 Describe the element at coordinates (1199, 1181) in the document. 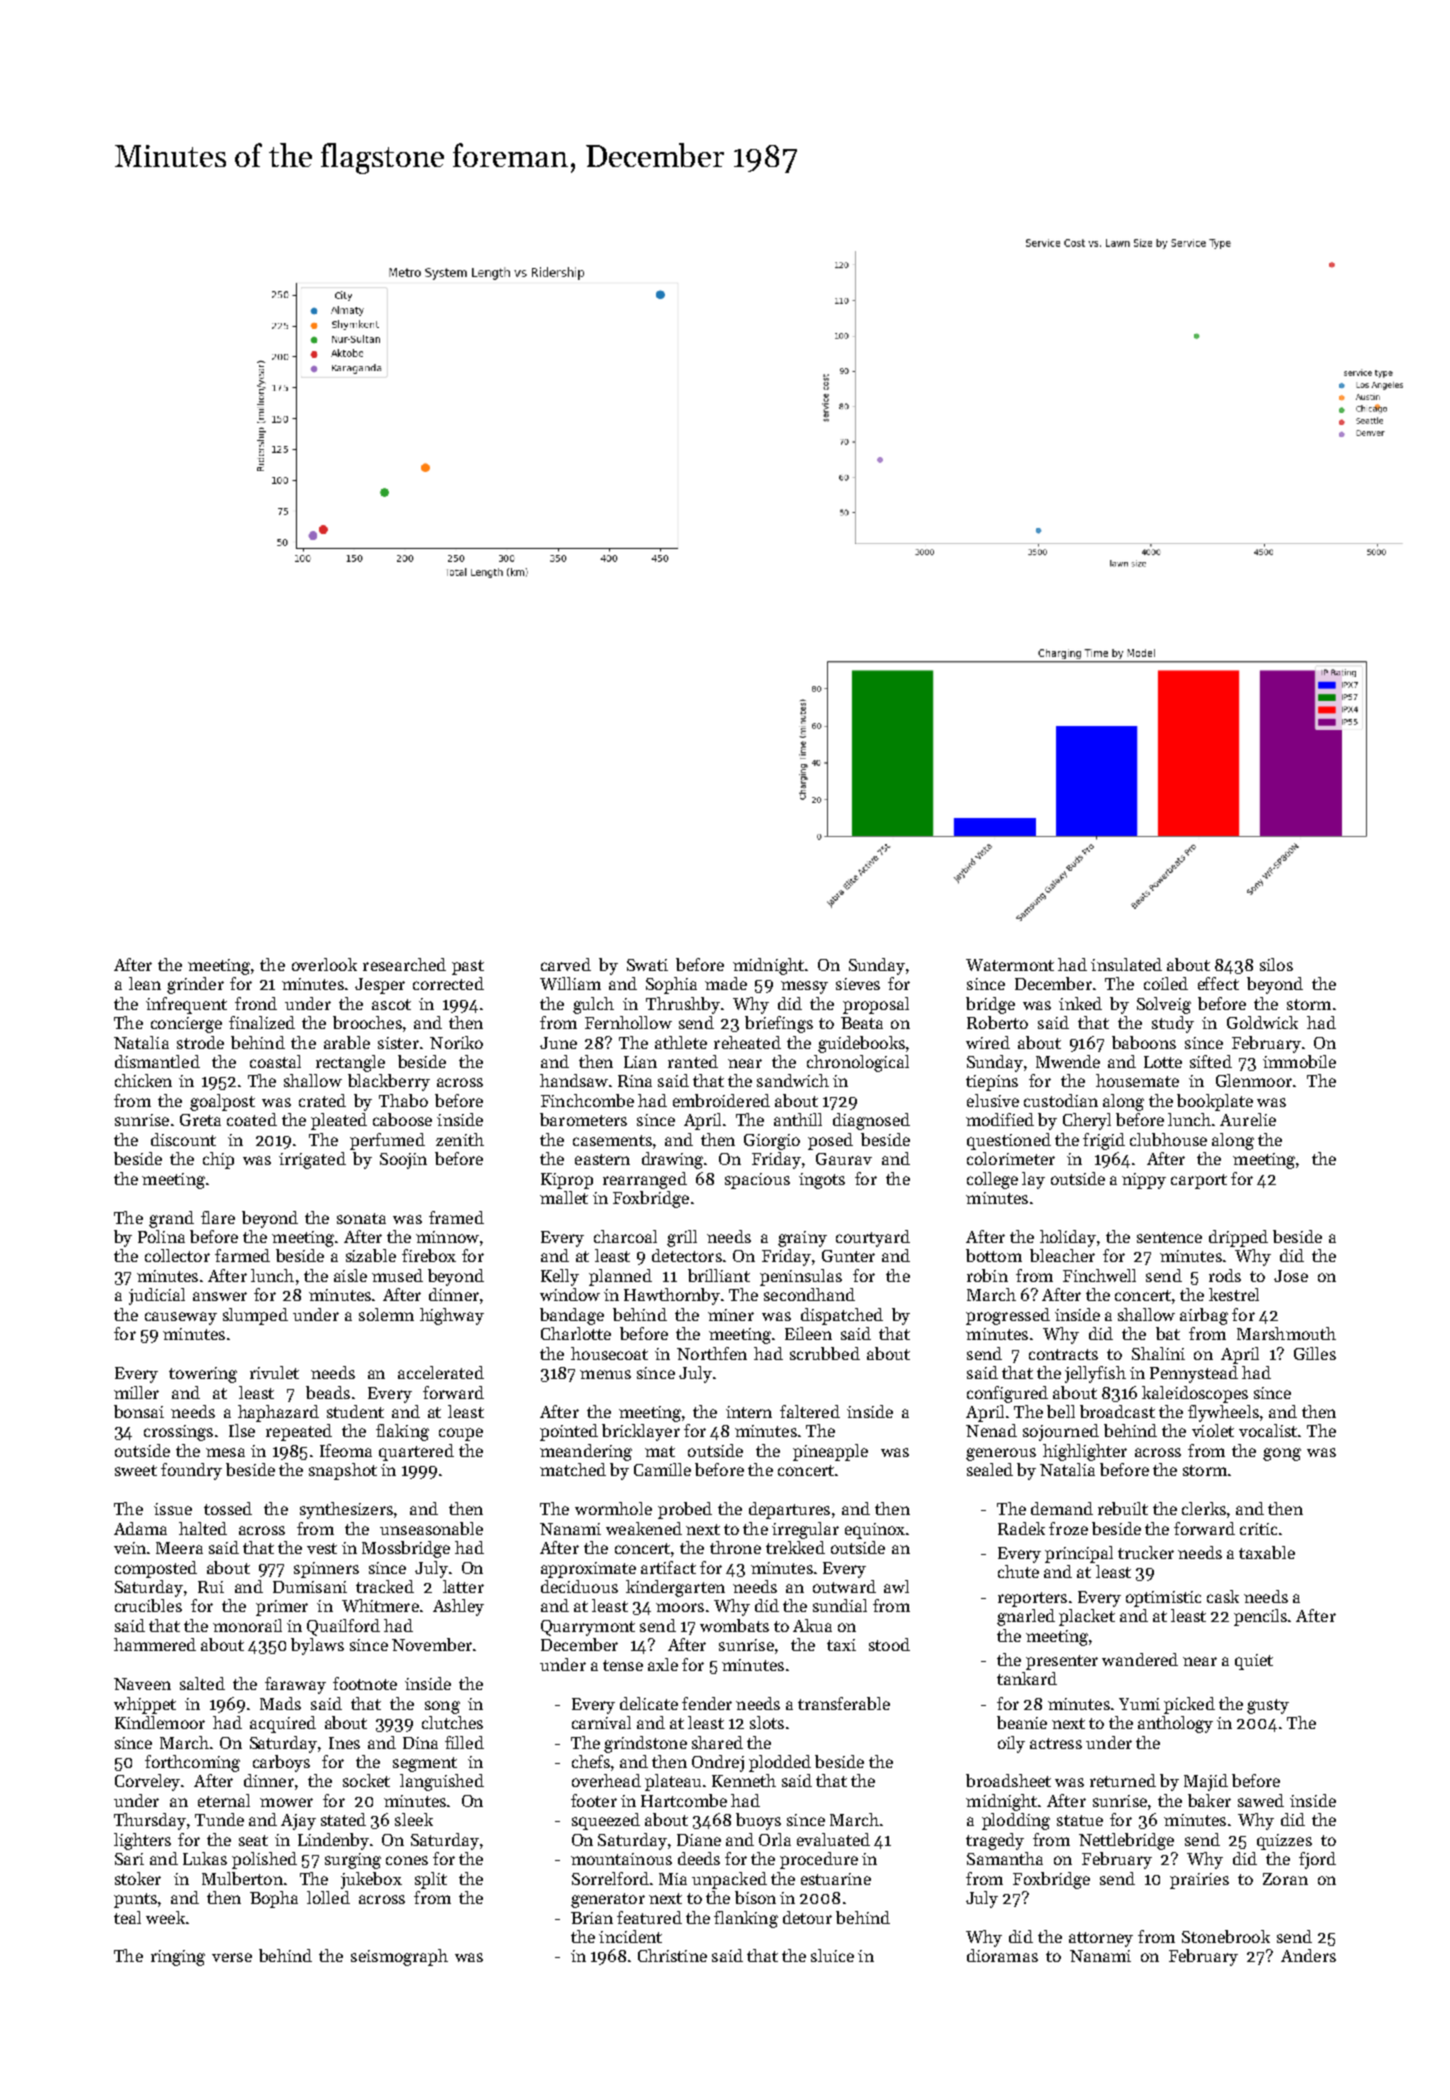

I see `carport` at that location.
